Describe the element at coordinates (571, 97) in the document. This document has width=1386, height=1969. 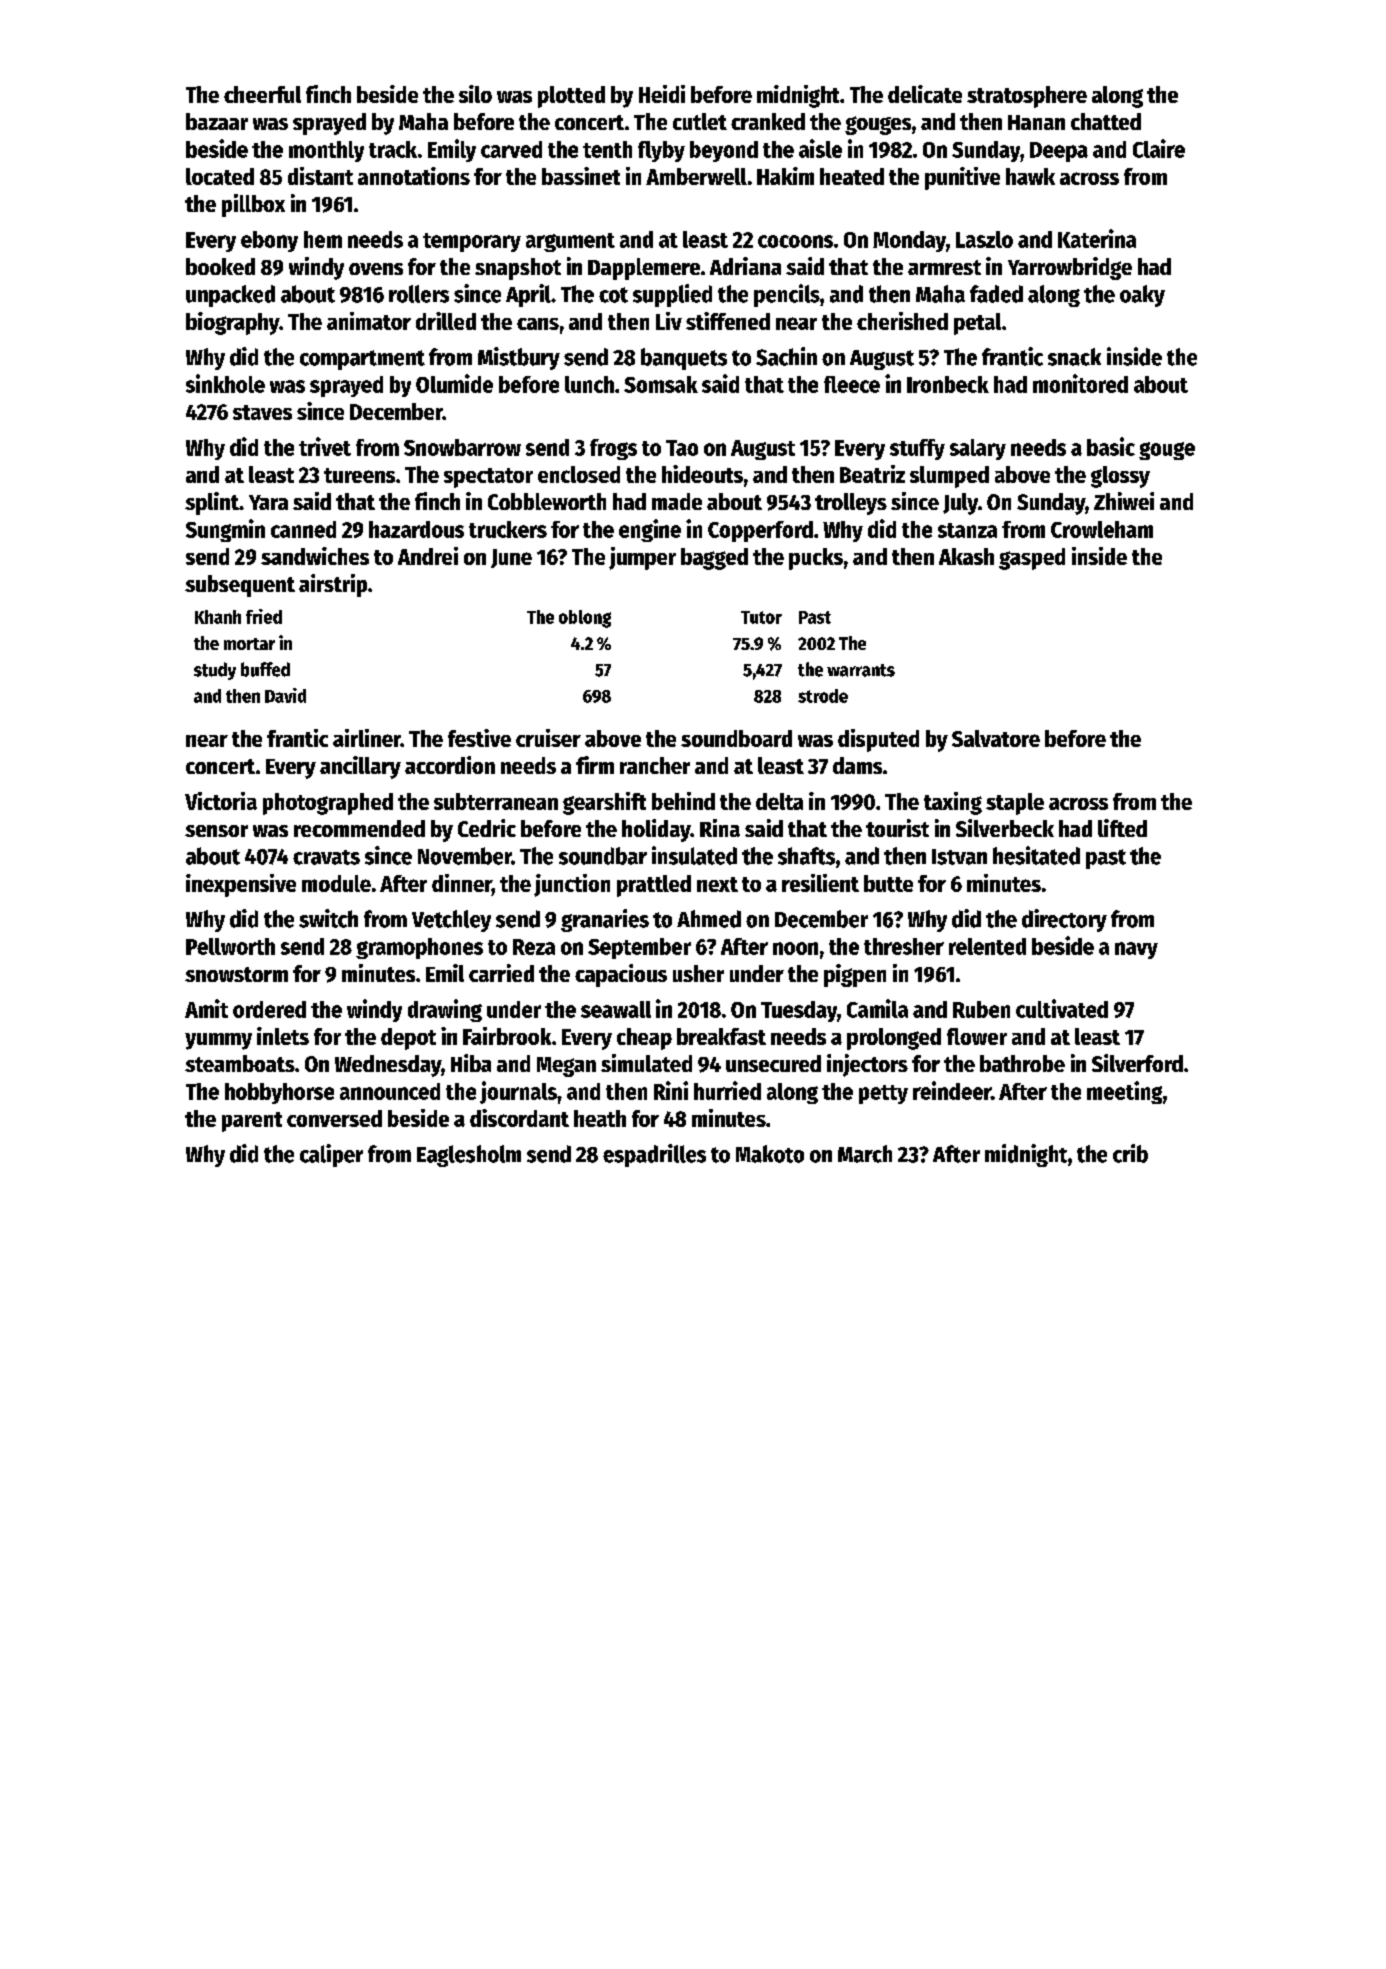
I see `plotted` at that location.
